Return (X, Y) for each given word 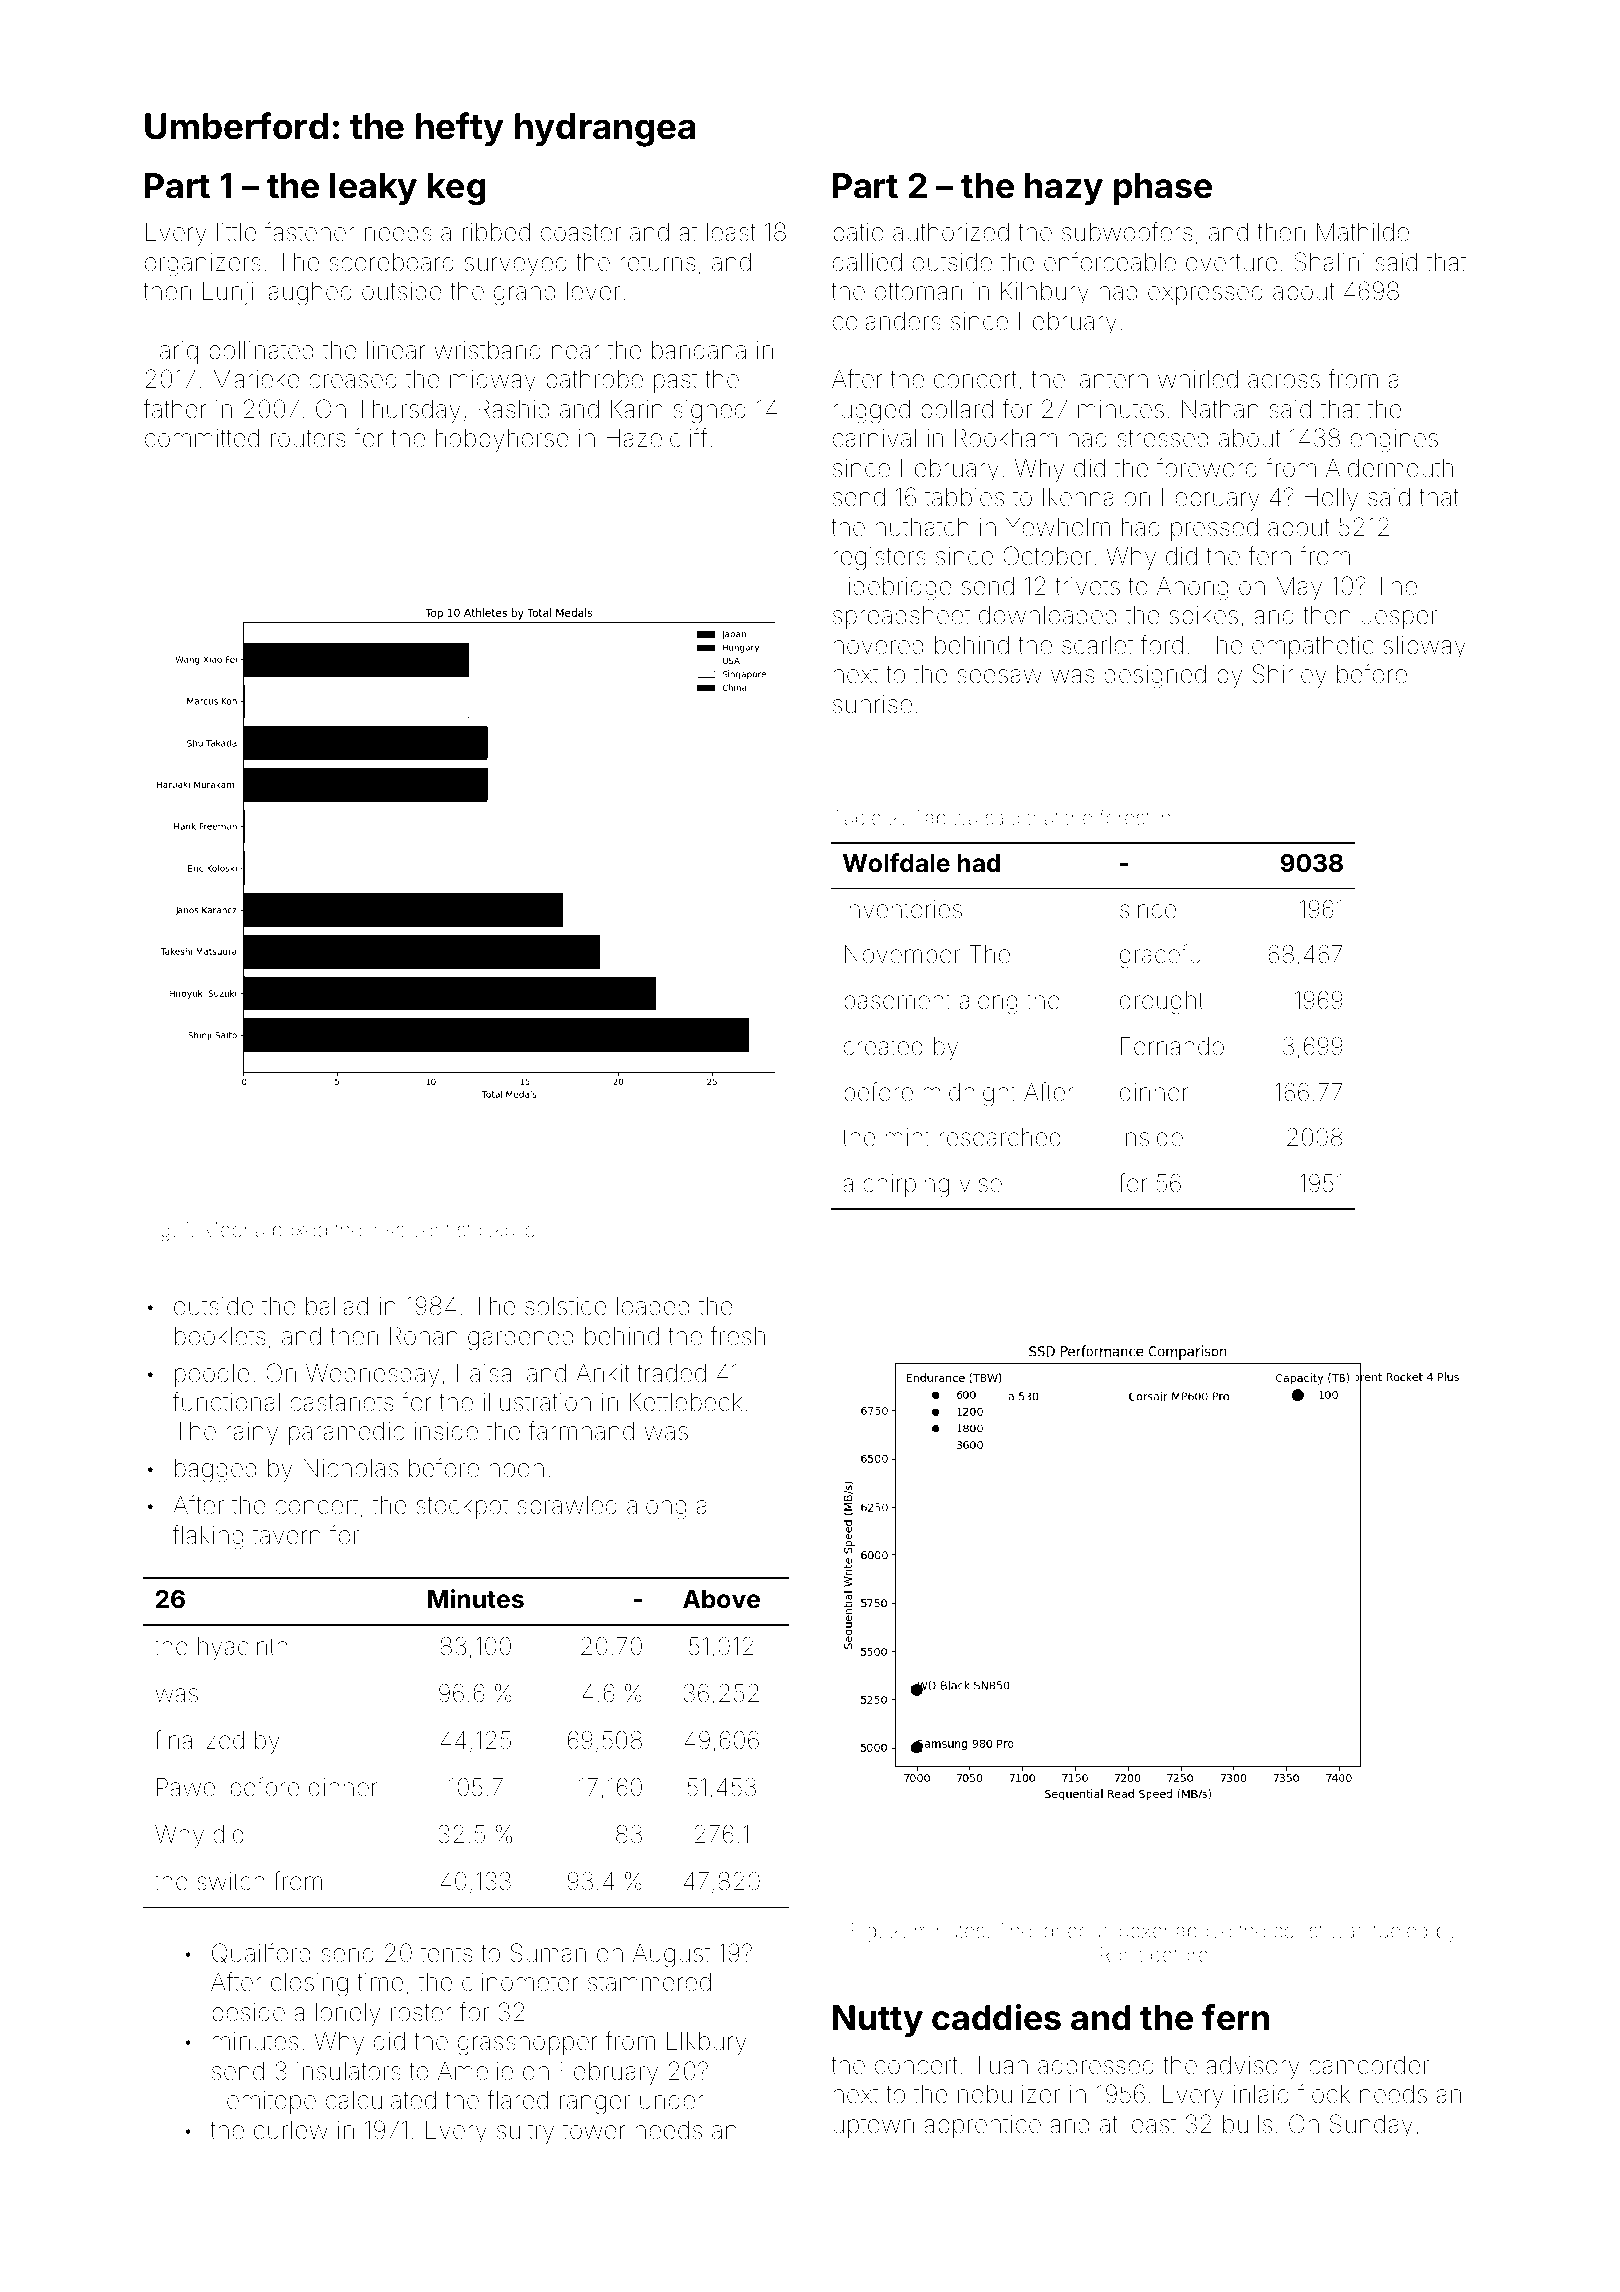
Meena (233, 1229)
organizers (203, 265)
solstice (565, 1306)
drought (1162, 1003)
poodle (212, 1375)
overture (1231, 263)
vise (981, 1183)
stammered (649, 1982)
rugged (871, 412)
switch (231, 1881)
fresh (737, 1336)
